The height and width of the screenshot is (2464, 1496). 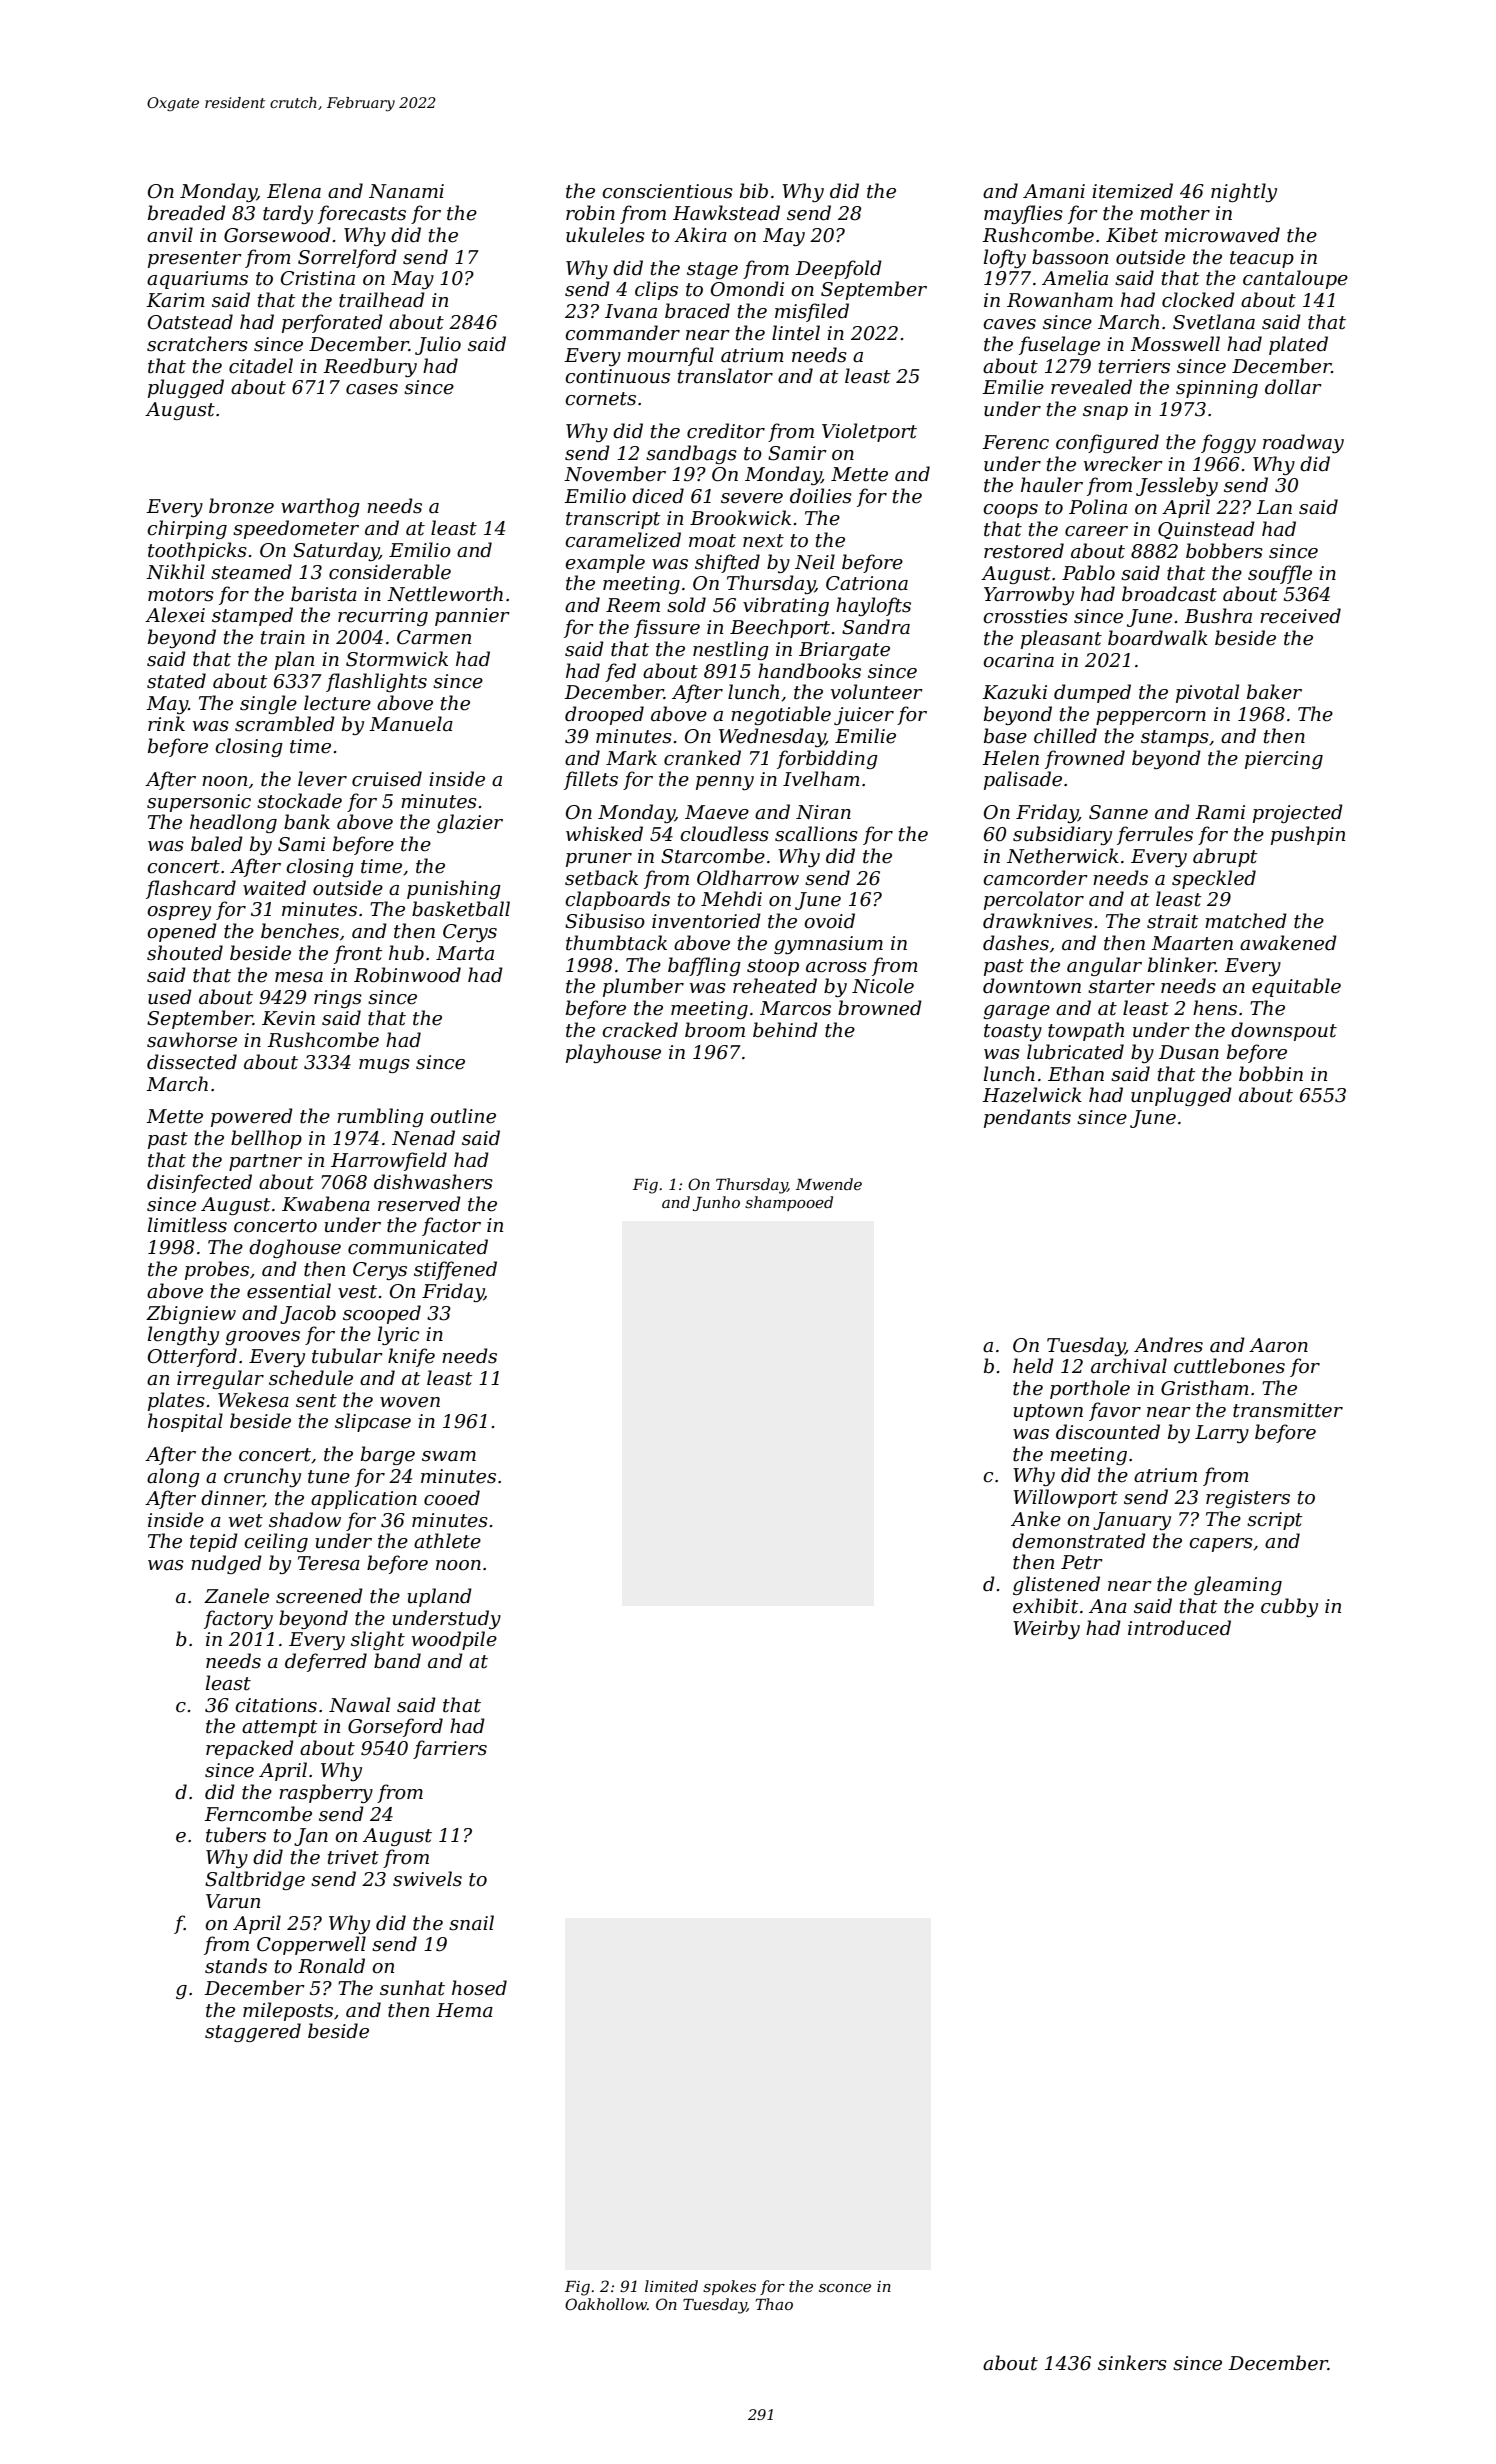 What do you see at coordinates (176, 1401) in the screenshot?
I see `plates` at bounding box center [176, 1401].
